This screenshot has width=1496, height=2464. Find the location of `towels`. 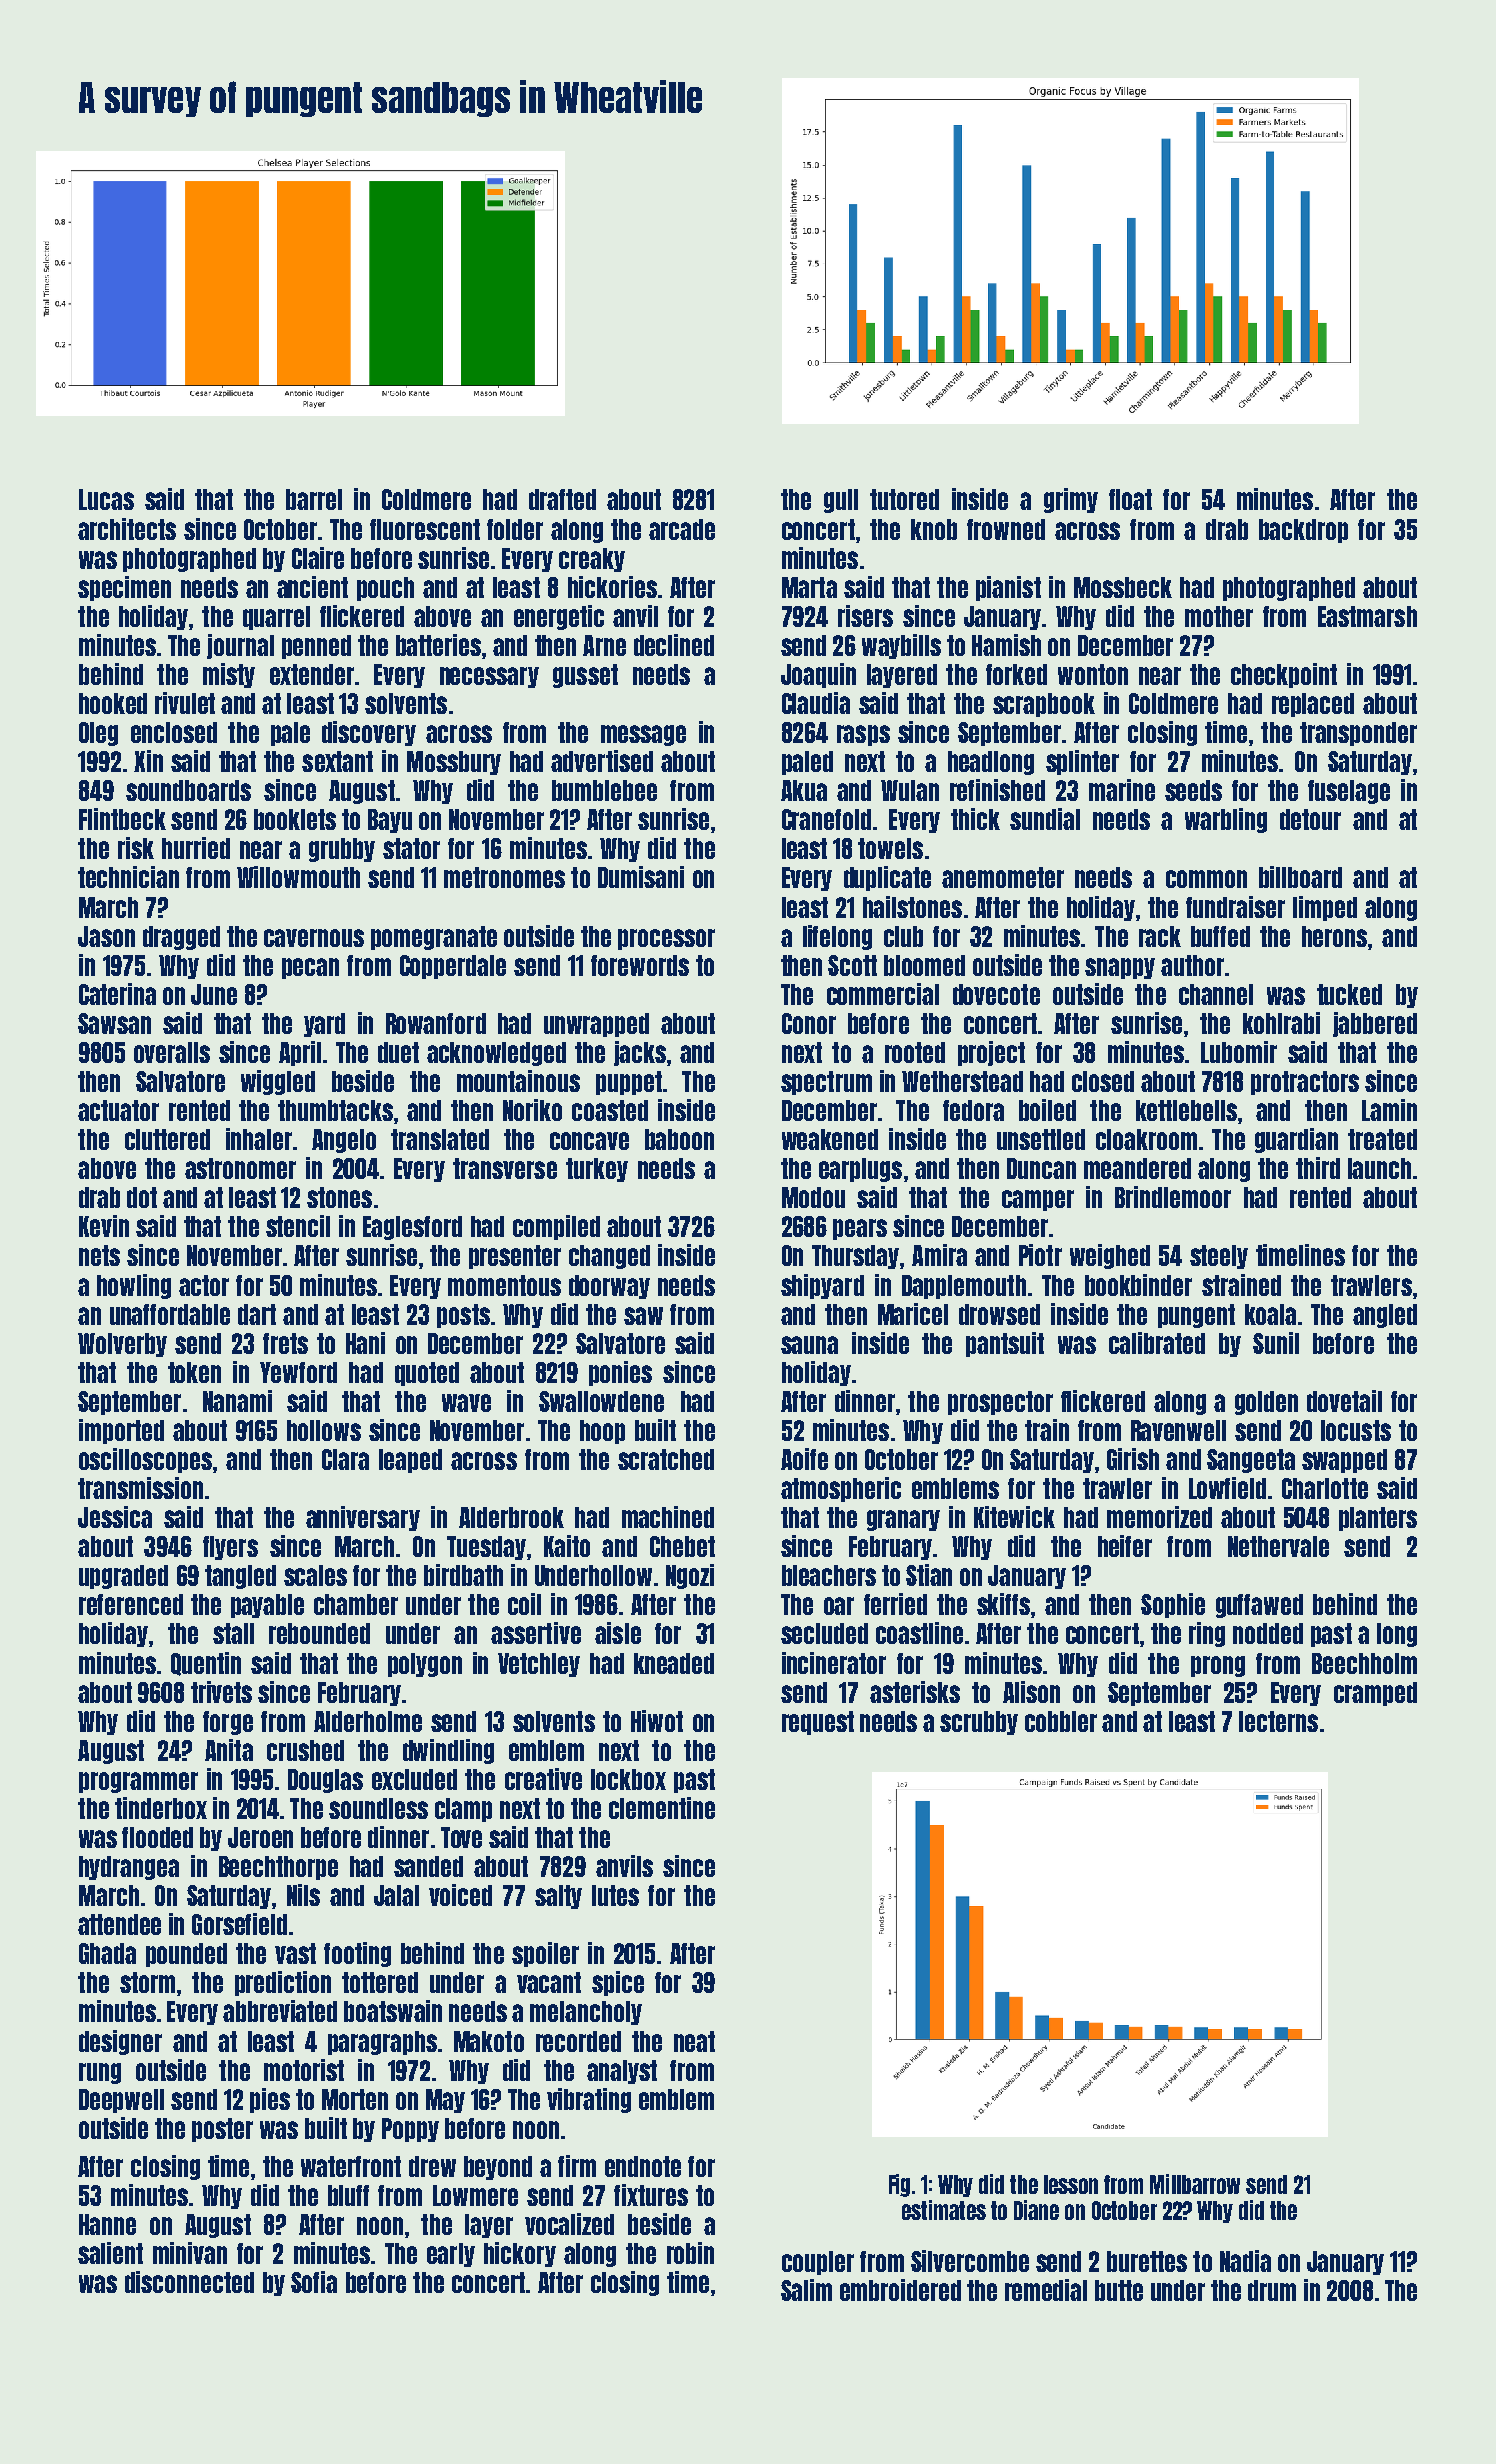

towels is located at coordinates (890, 848).
